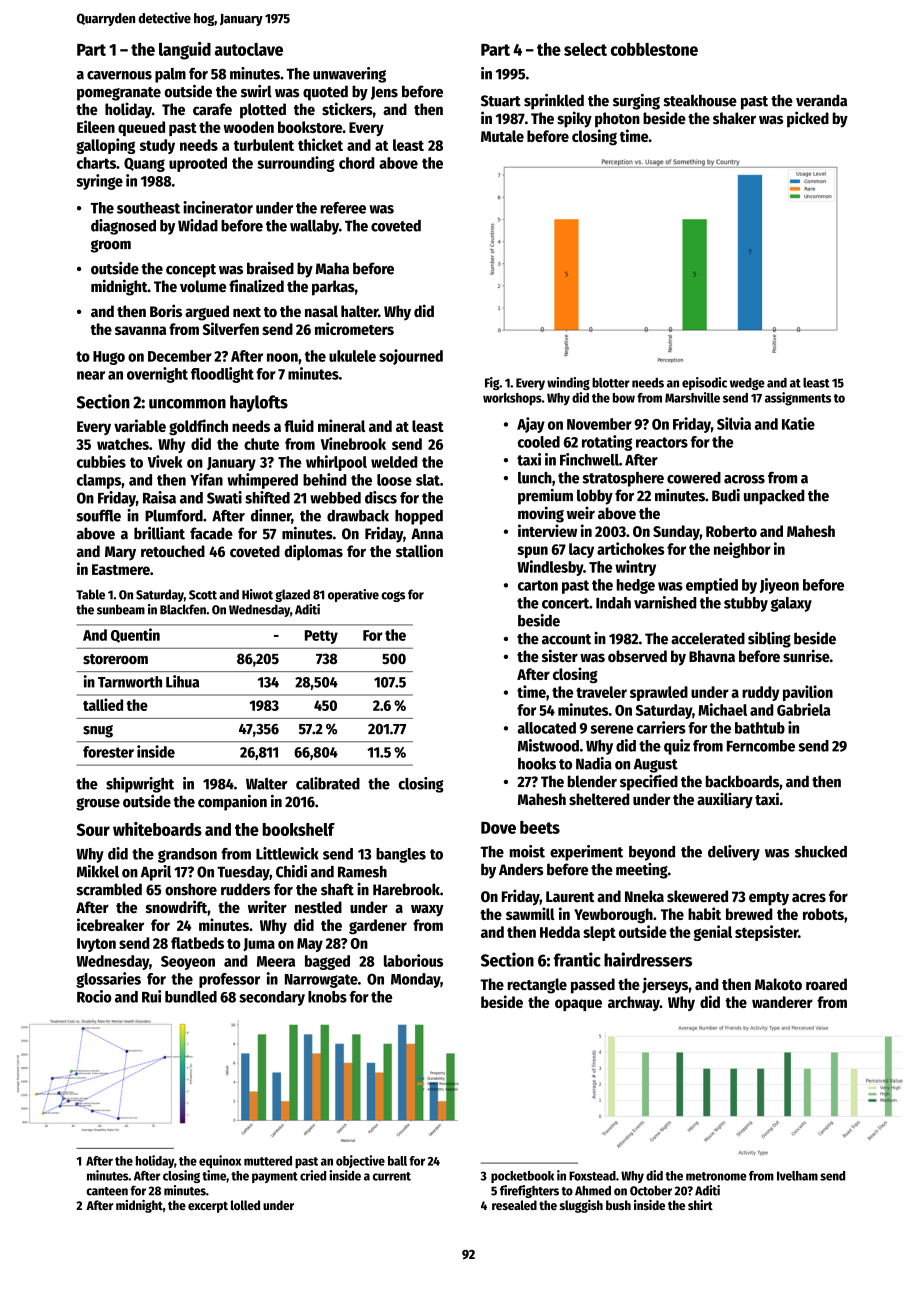 This screenshot has width=924, height=1308. I want to click on lolled, so click(245, 1205).
